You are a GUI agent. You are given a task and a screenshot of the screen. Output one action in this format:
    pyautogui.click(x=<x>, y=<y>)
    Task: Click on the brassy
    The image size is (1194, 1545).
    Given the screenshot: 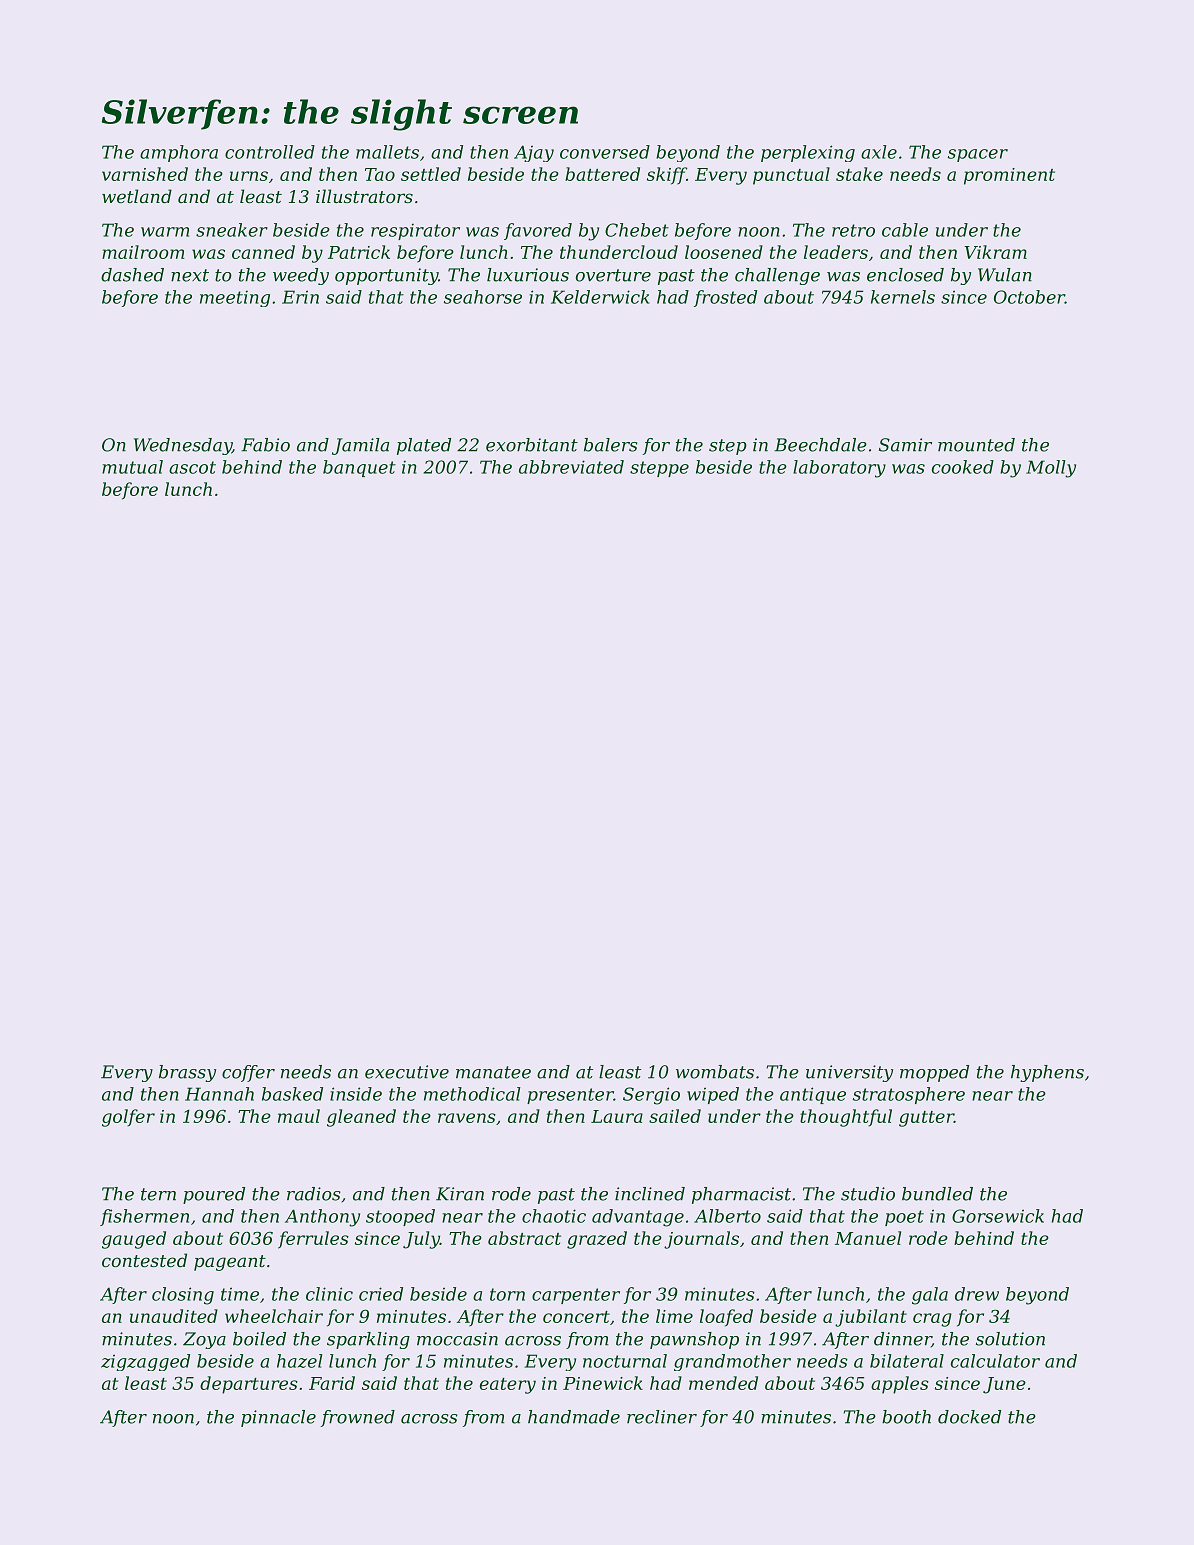 What is the action you would take?
    pyautogui.click(x=187, y=1073)
